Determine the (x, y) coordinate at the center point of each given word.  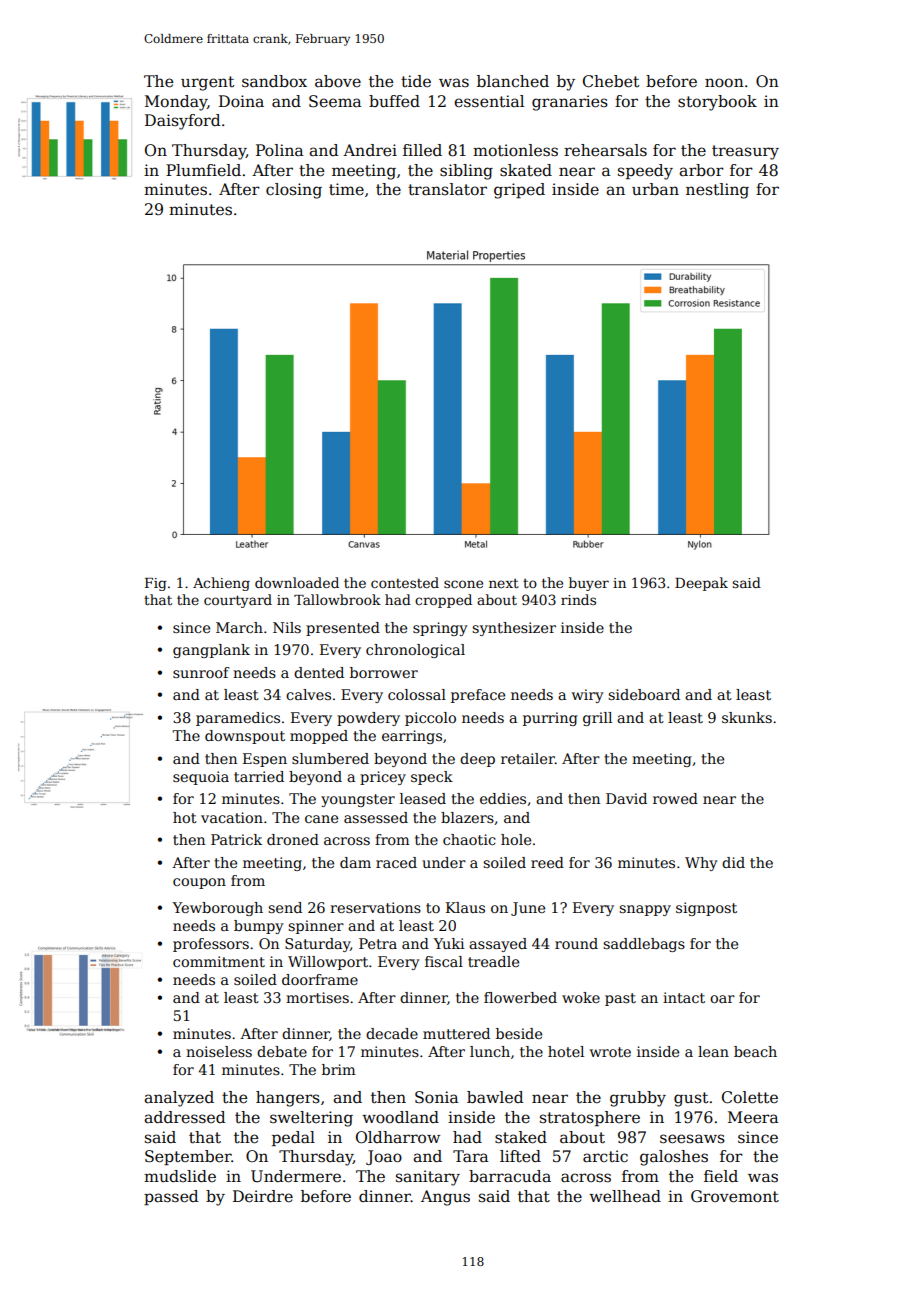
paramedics (238, 719)
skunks (747, 717)
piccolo (430, 719)
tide (416, 81)
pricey (383, 778)
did (733, 862)
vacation (232, 817)
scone (463, 584)
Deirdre (263, 1196)
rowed (675, 798)
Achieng (221, 584)
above (338, 81)
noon (724, 82)
